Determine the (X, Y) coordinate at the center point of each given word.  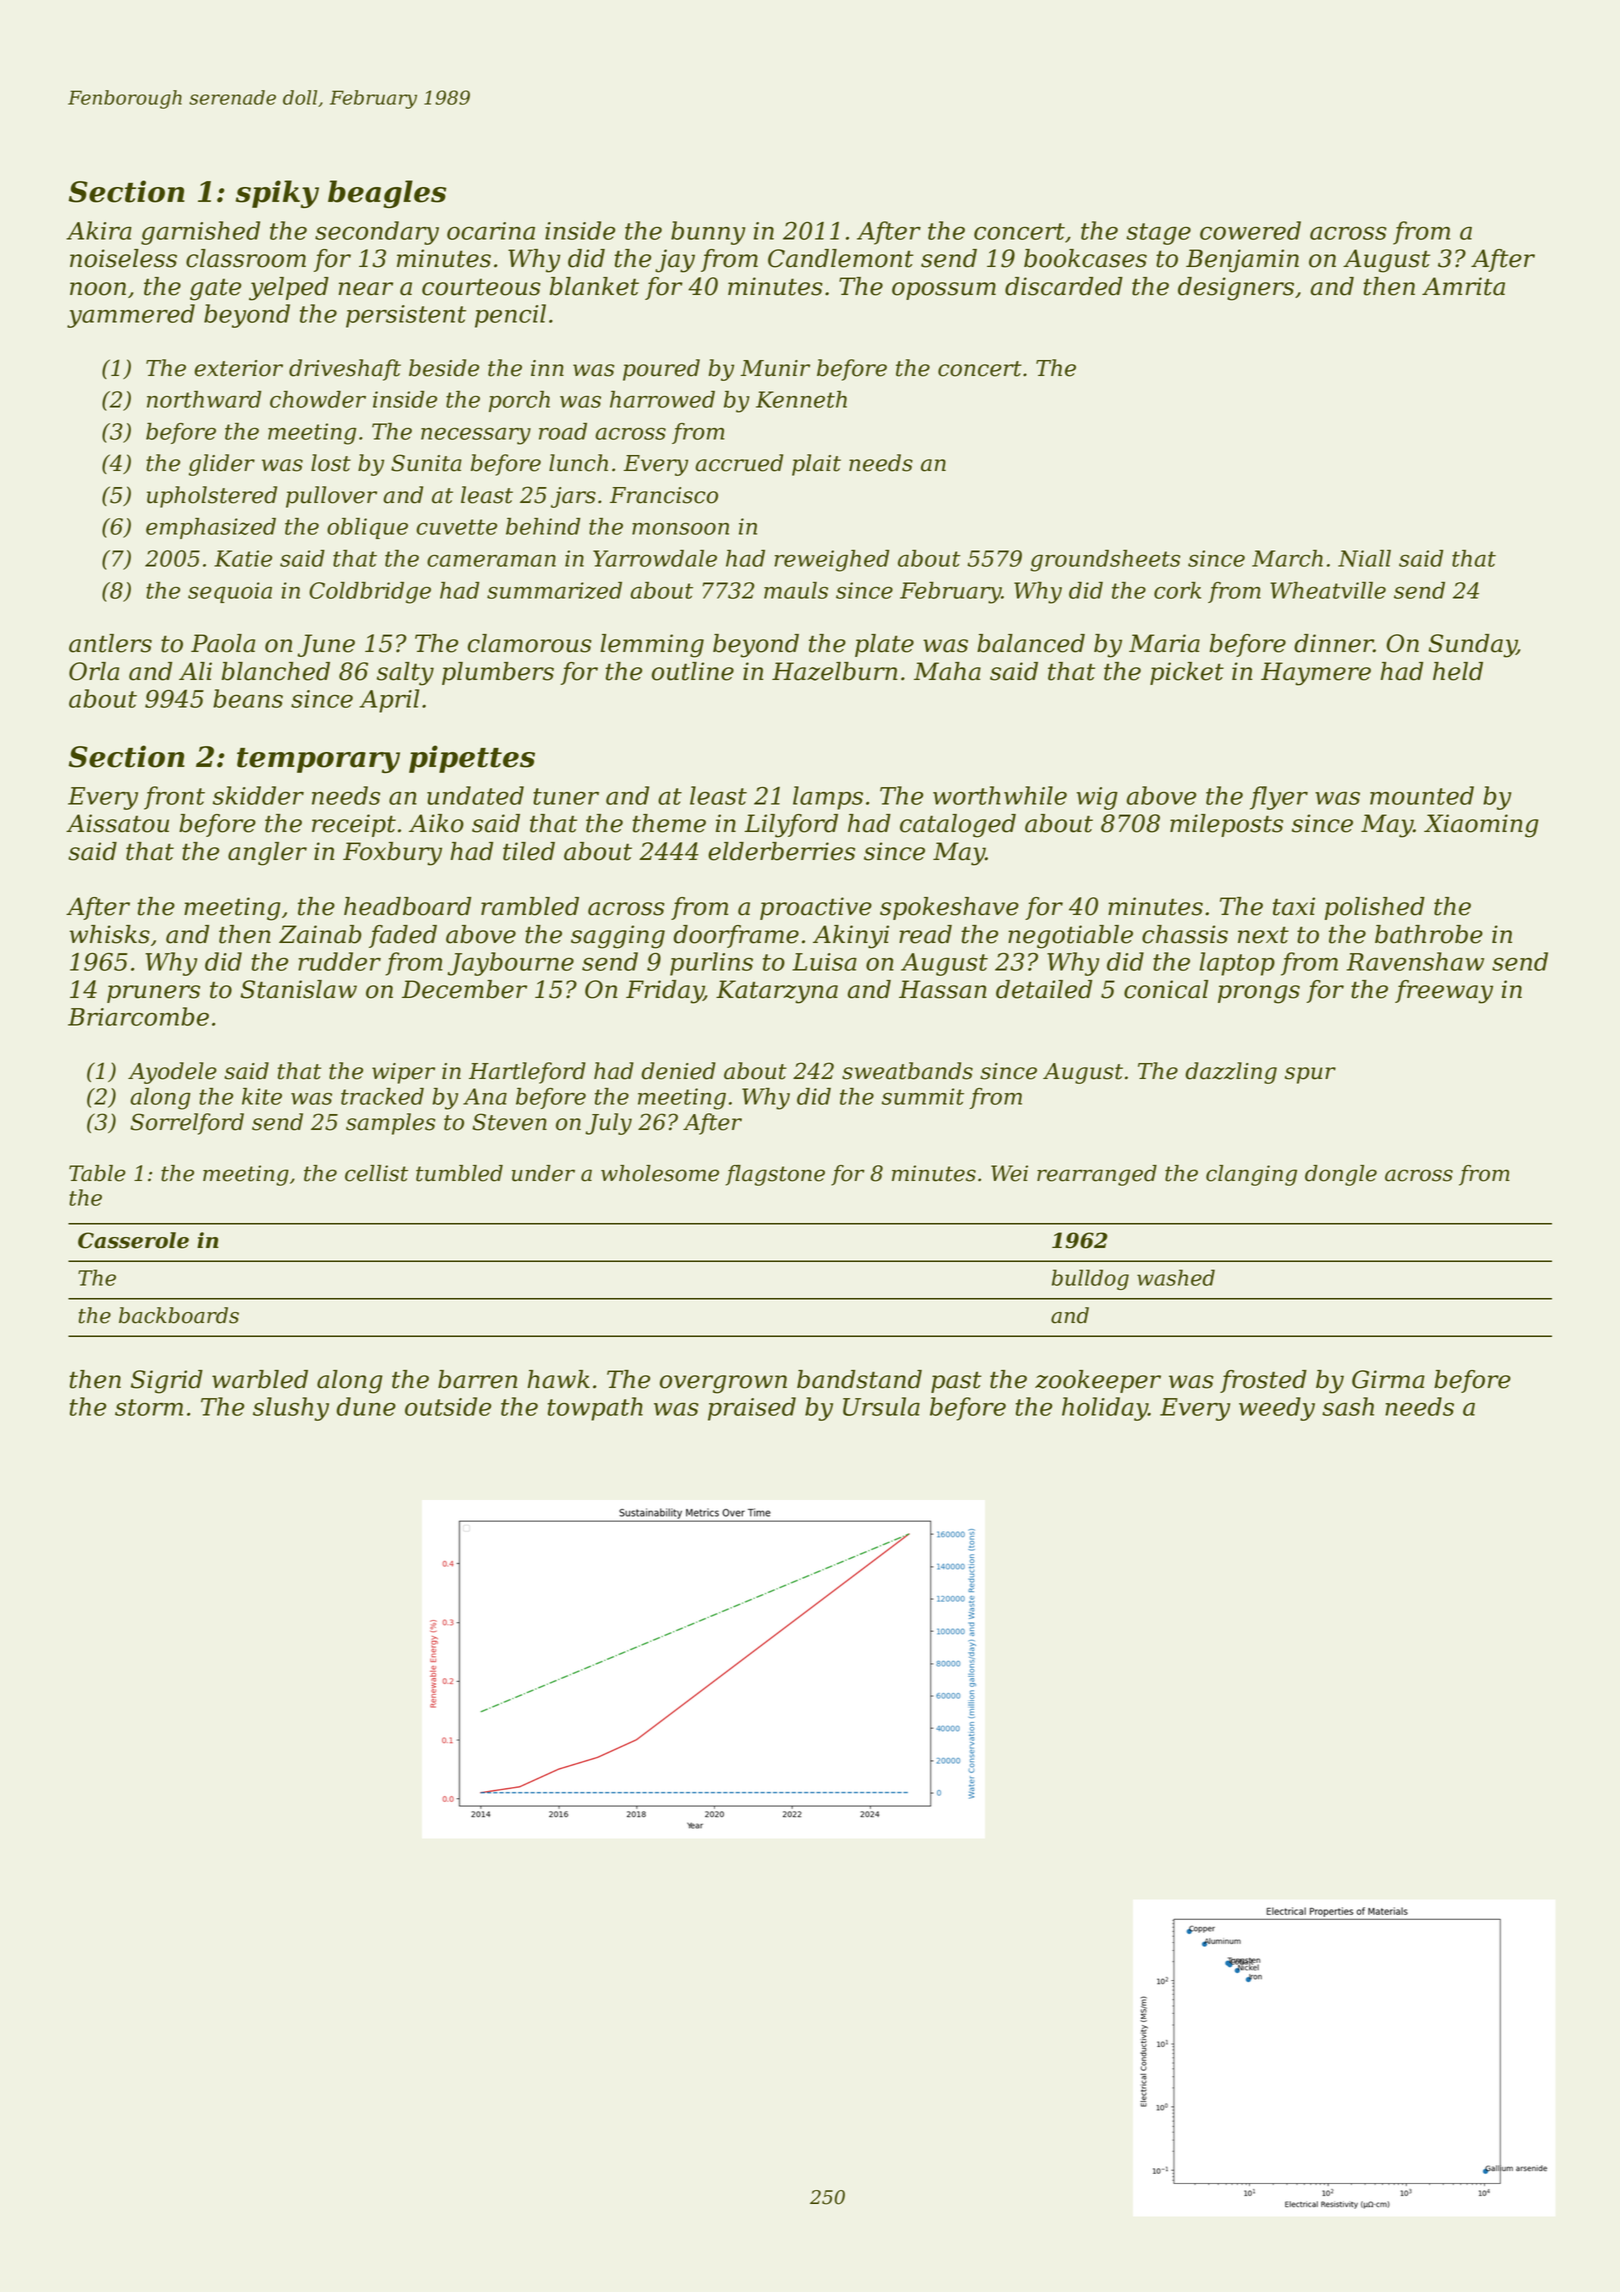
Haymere (1316, 674)
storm (149, 1407)
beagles (387, 194)
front (174, 798)
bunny (708, 233)
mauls (796, 590)
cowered (1250, 230)
